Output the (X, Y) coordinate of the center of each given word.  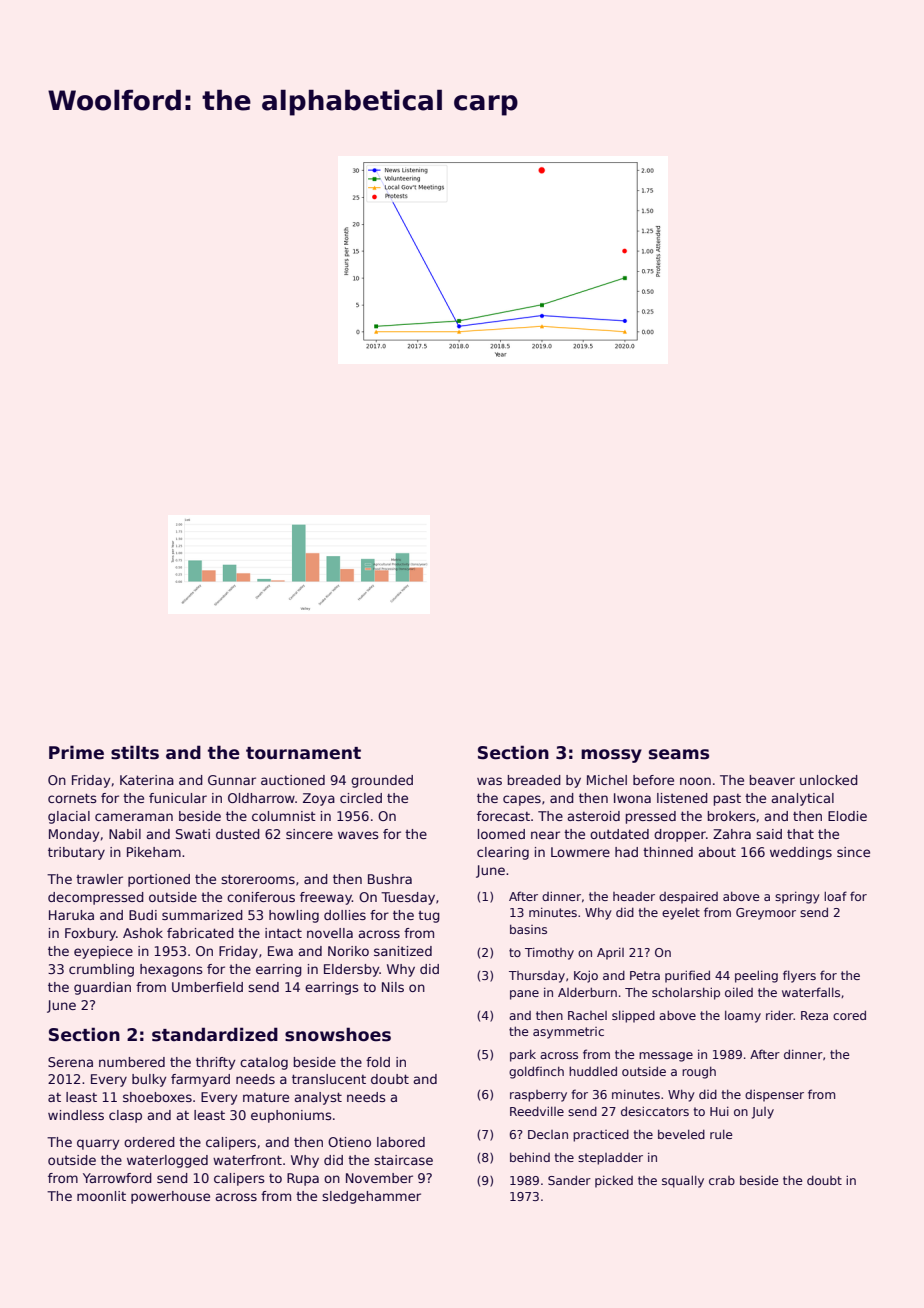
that (800, 834)
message (666, 1057)
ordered (149, 1142)
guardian (102, 988)
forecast (503, 816)
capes (522, 800)
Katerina (147, 780)
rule (721, 1134)
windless (76, 1115)
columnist (284, 816)
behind (530, 1157)
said (769, 834)
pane (524, 995)
